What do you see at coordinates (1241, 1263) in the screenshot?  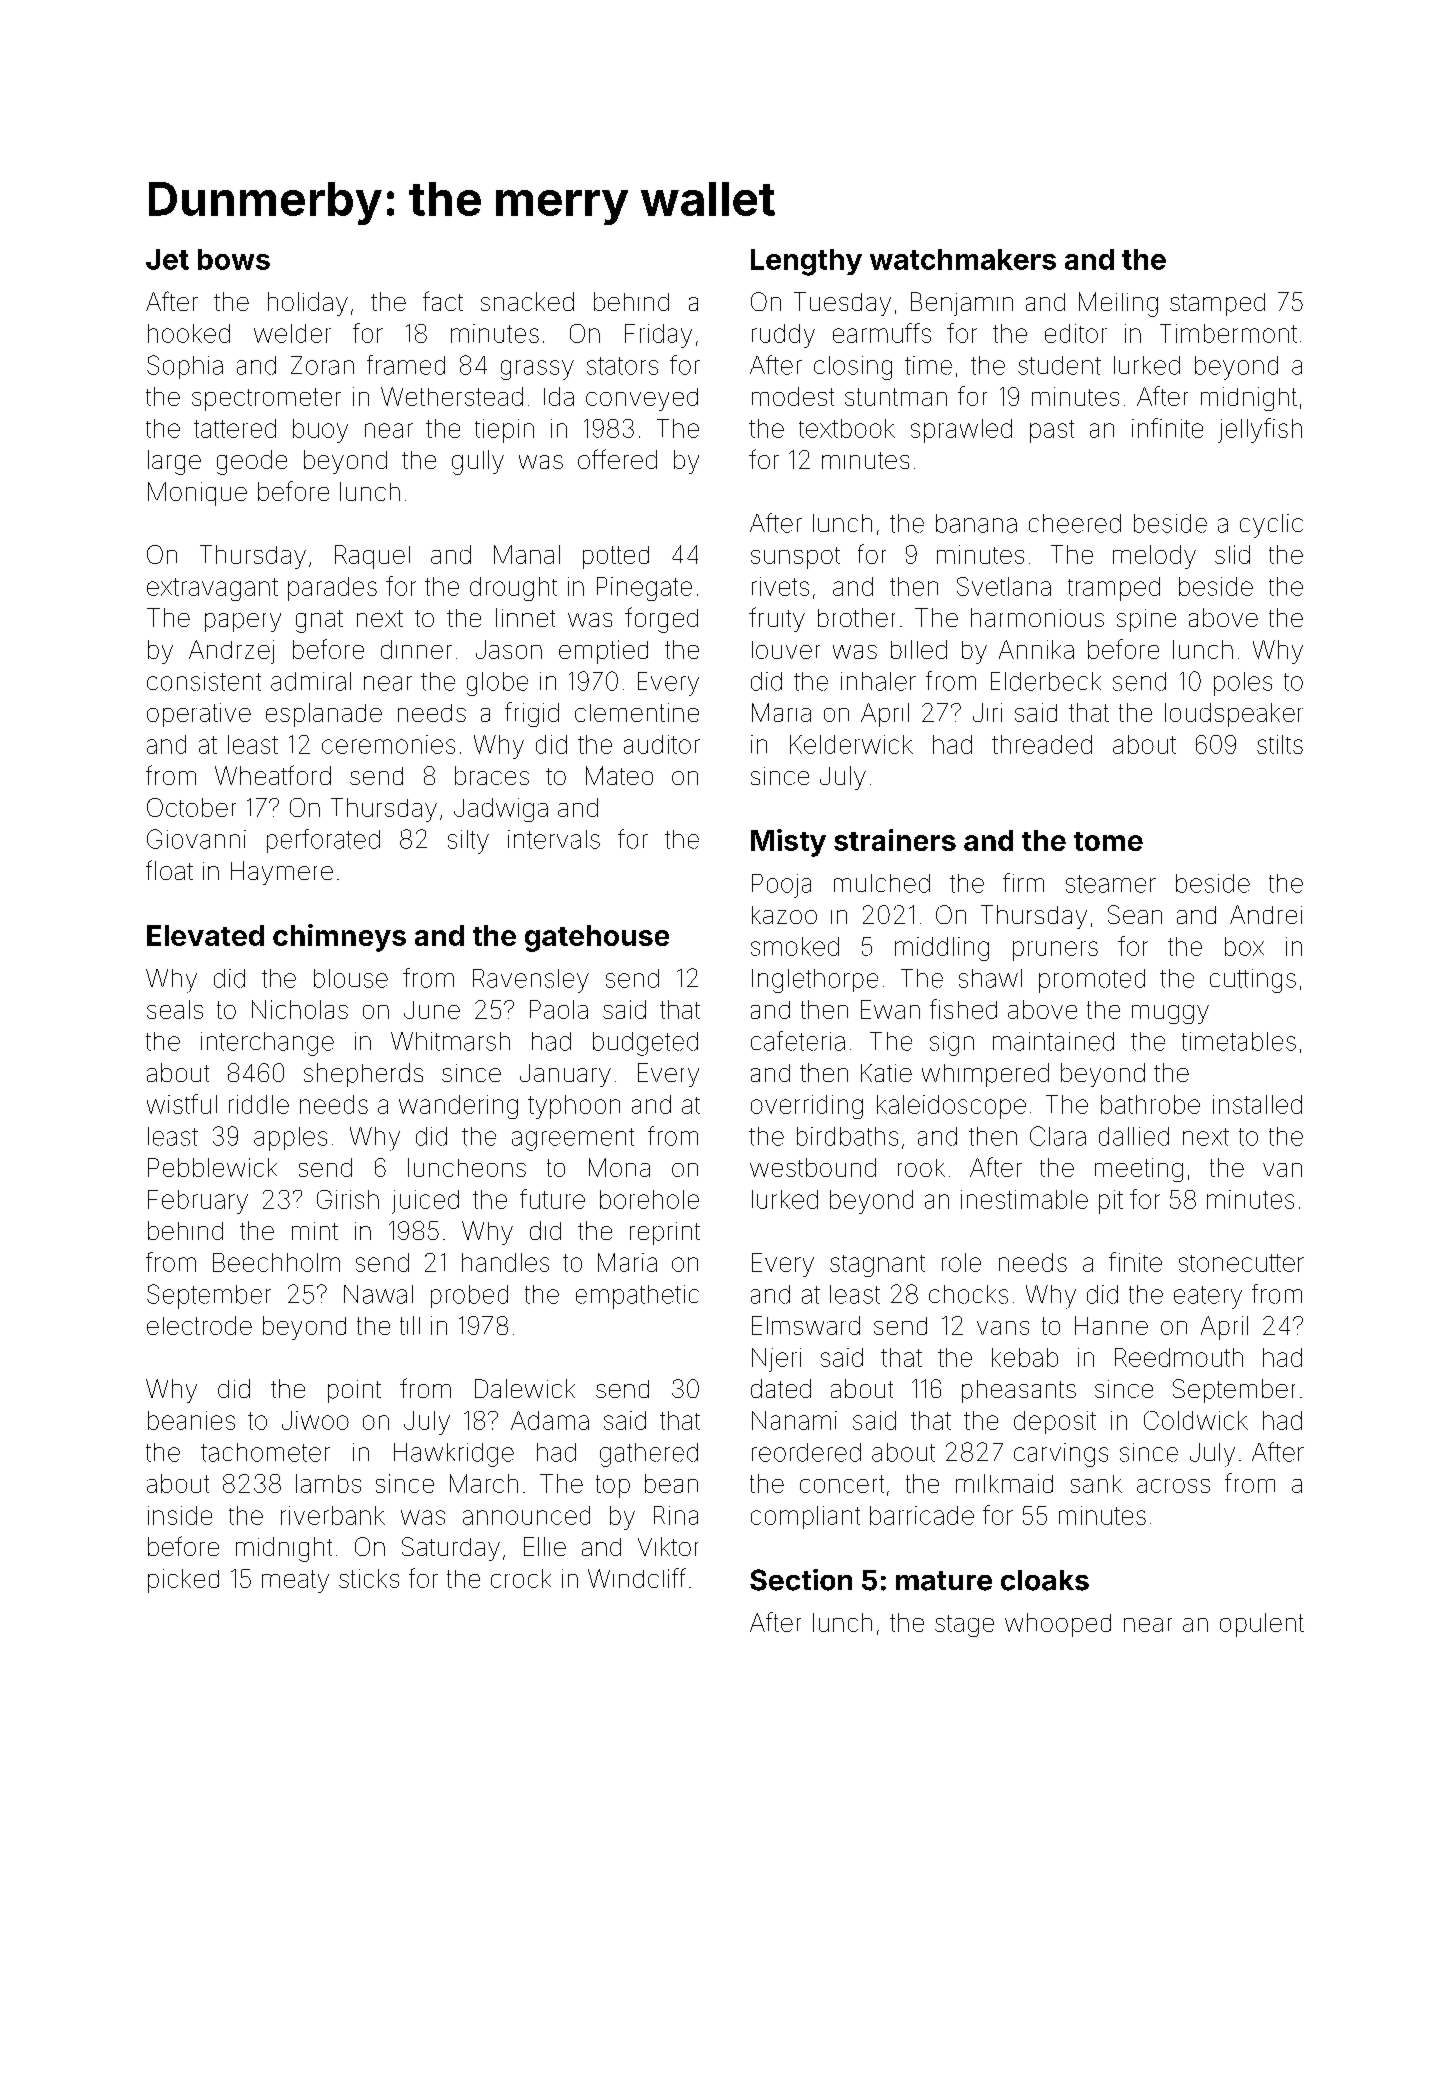 I see `stonecutter` at bounding box center [1241, 1263].
